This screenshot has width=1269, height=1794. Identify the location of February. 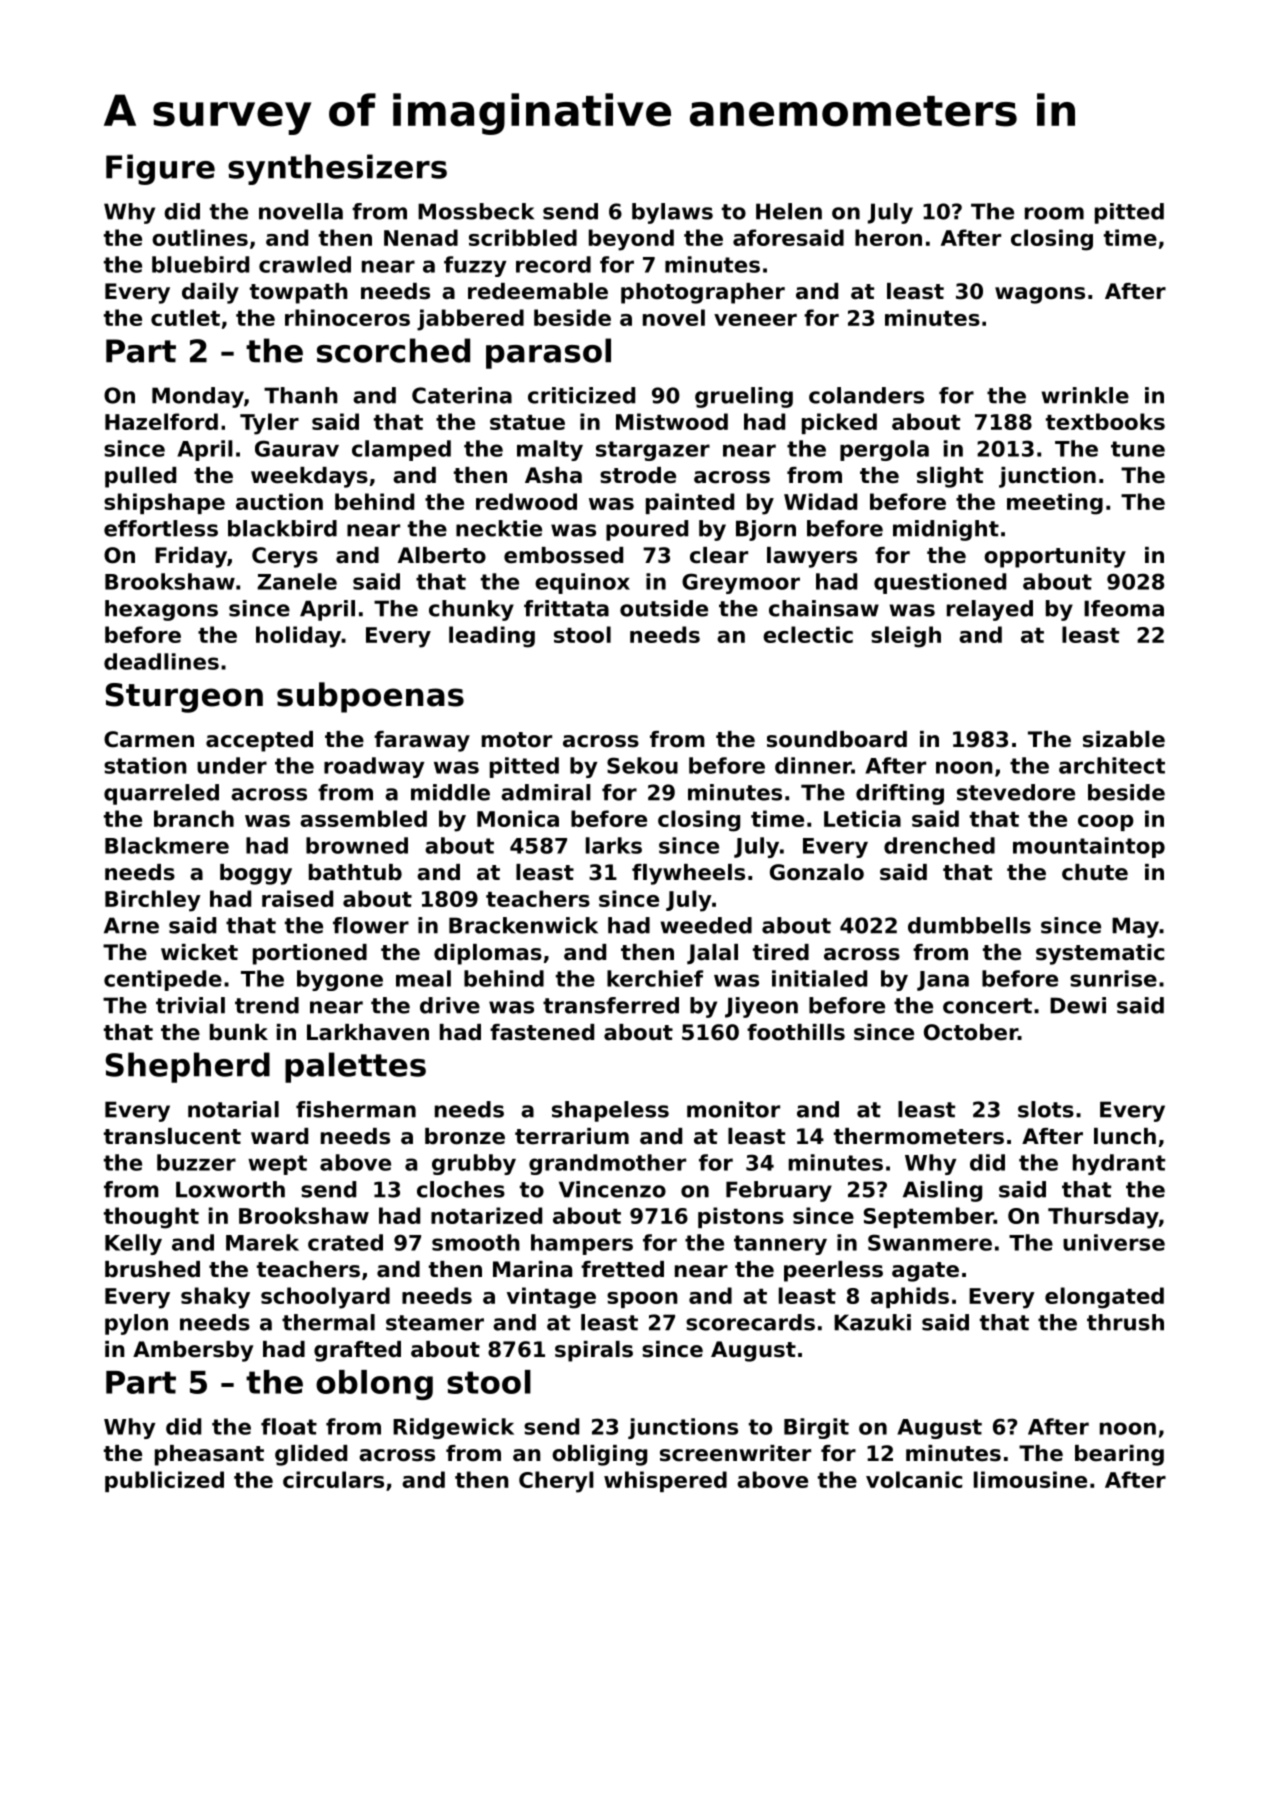
(779, 1191).
